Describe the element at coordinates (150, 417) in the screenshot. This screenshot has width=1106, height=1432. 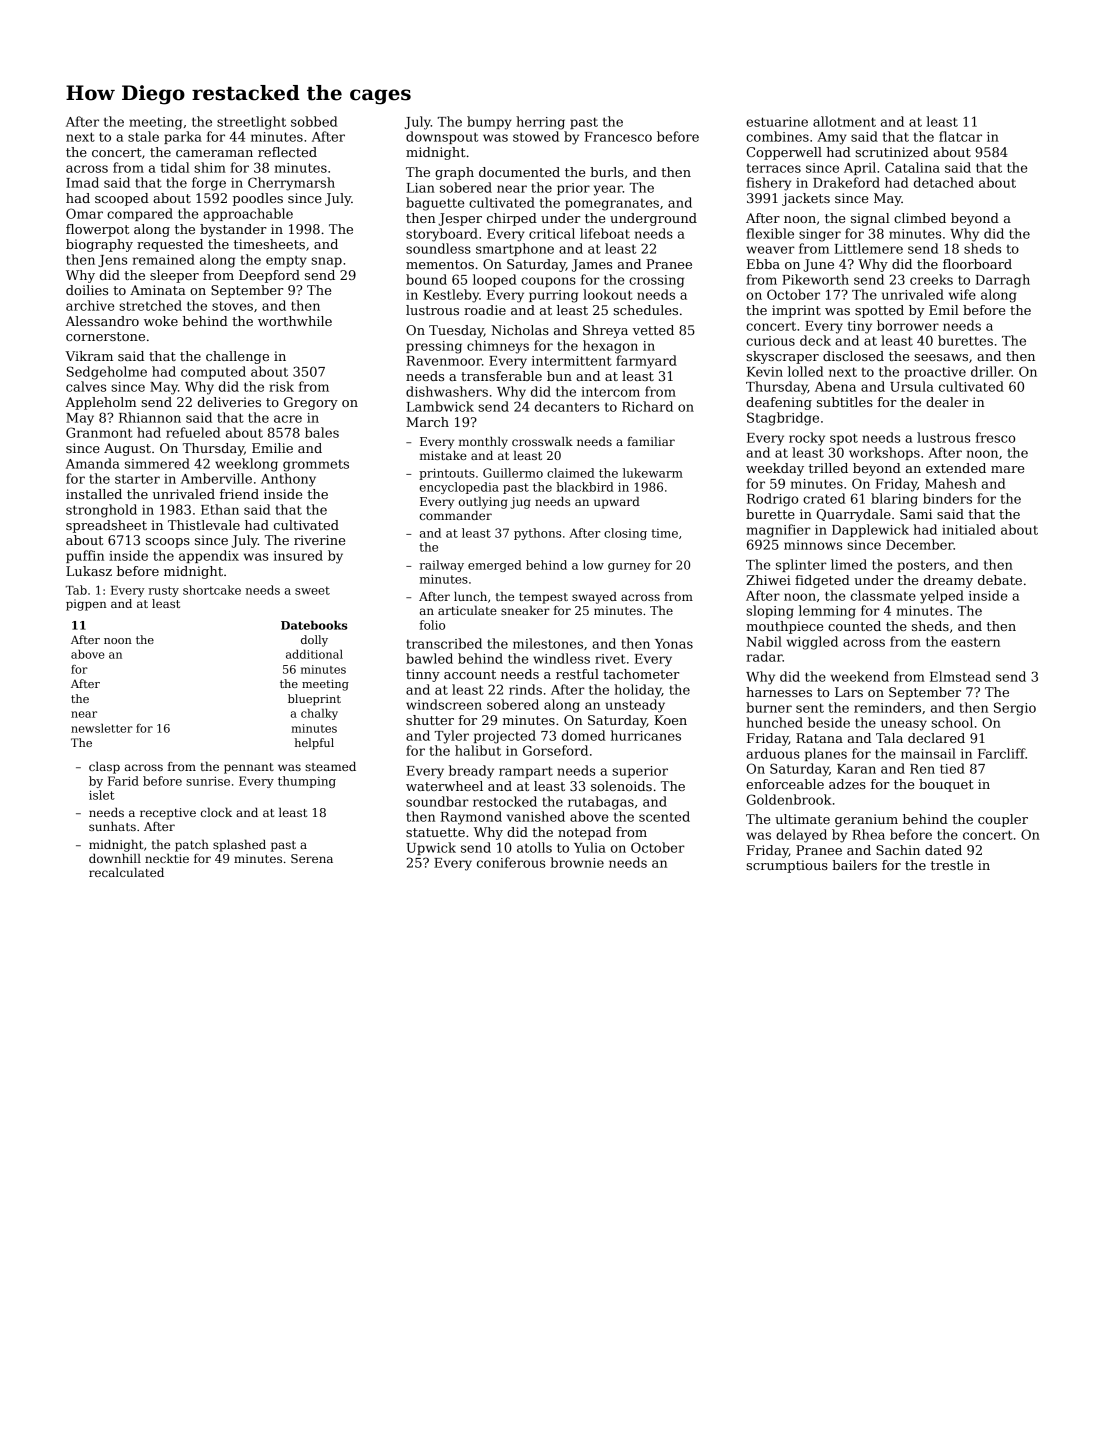
I see `Rhiannon` at that location.
